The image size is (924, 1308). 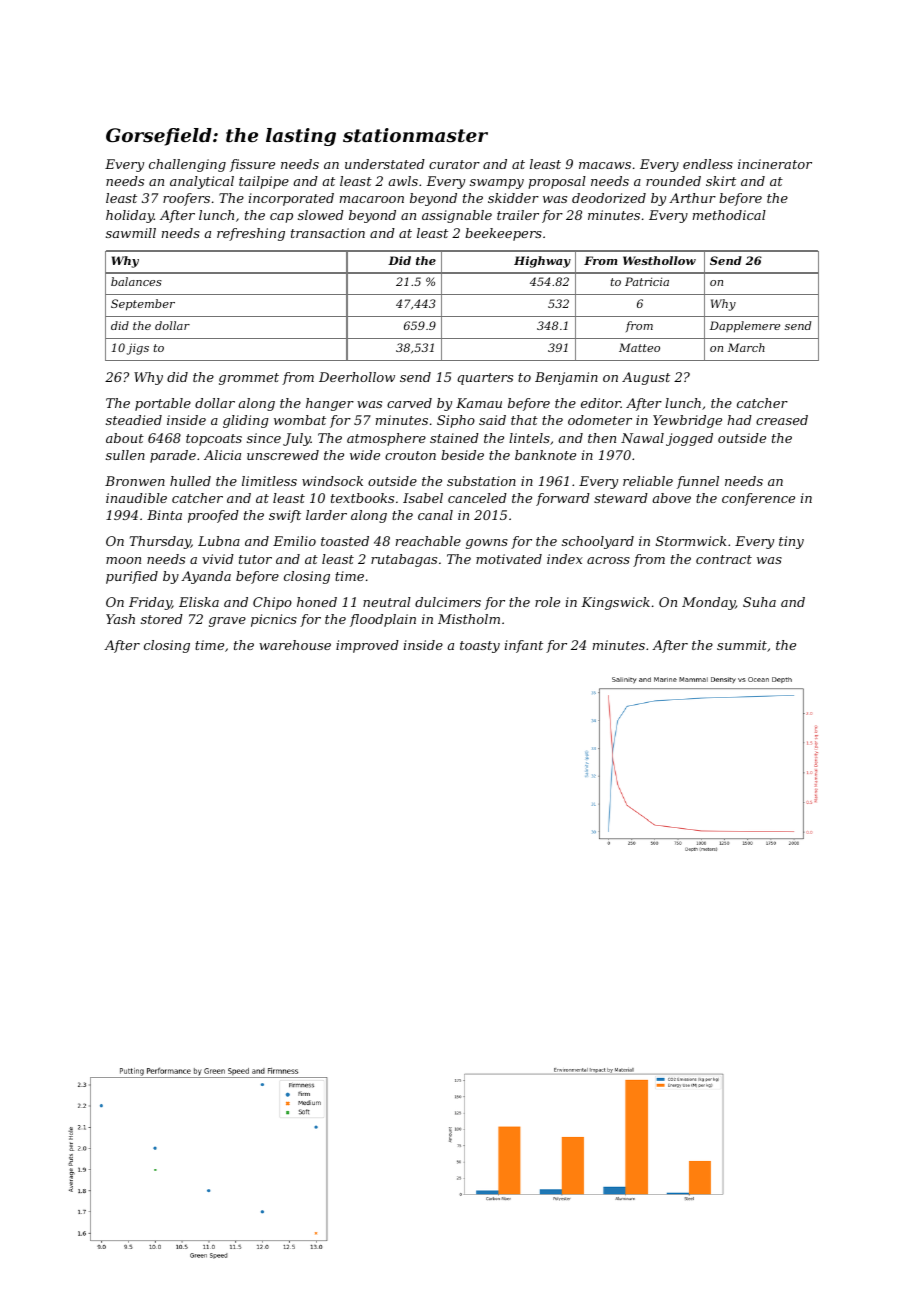 What do you see at coordinates (454, 438) in the screenshot?
I see `stained` at bounding box center [454, 438].
